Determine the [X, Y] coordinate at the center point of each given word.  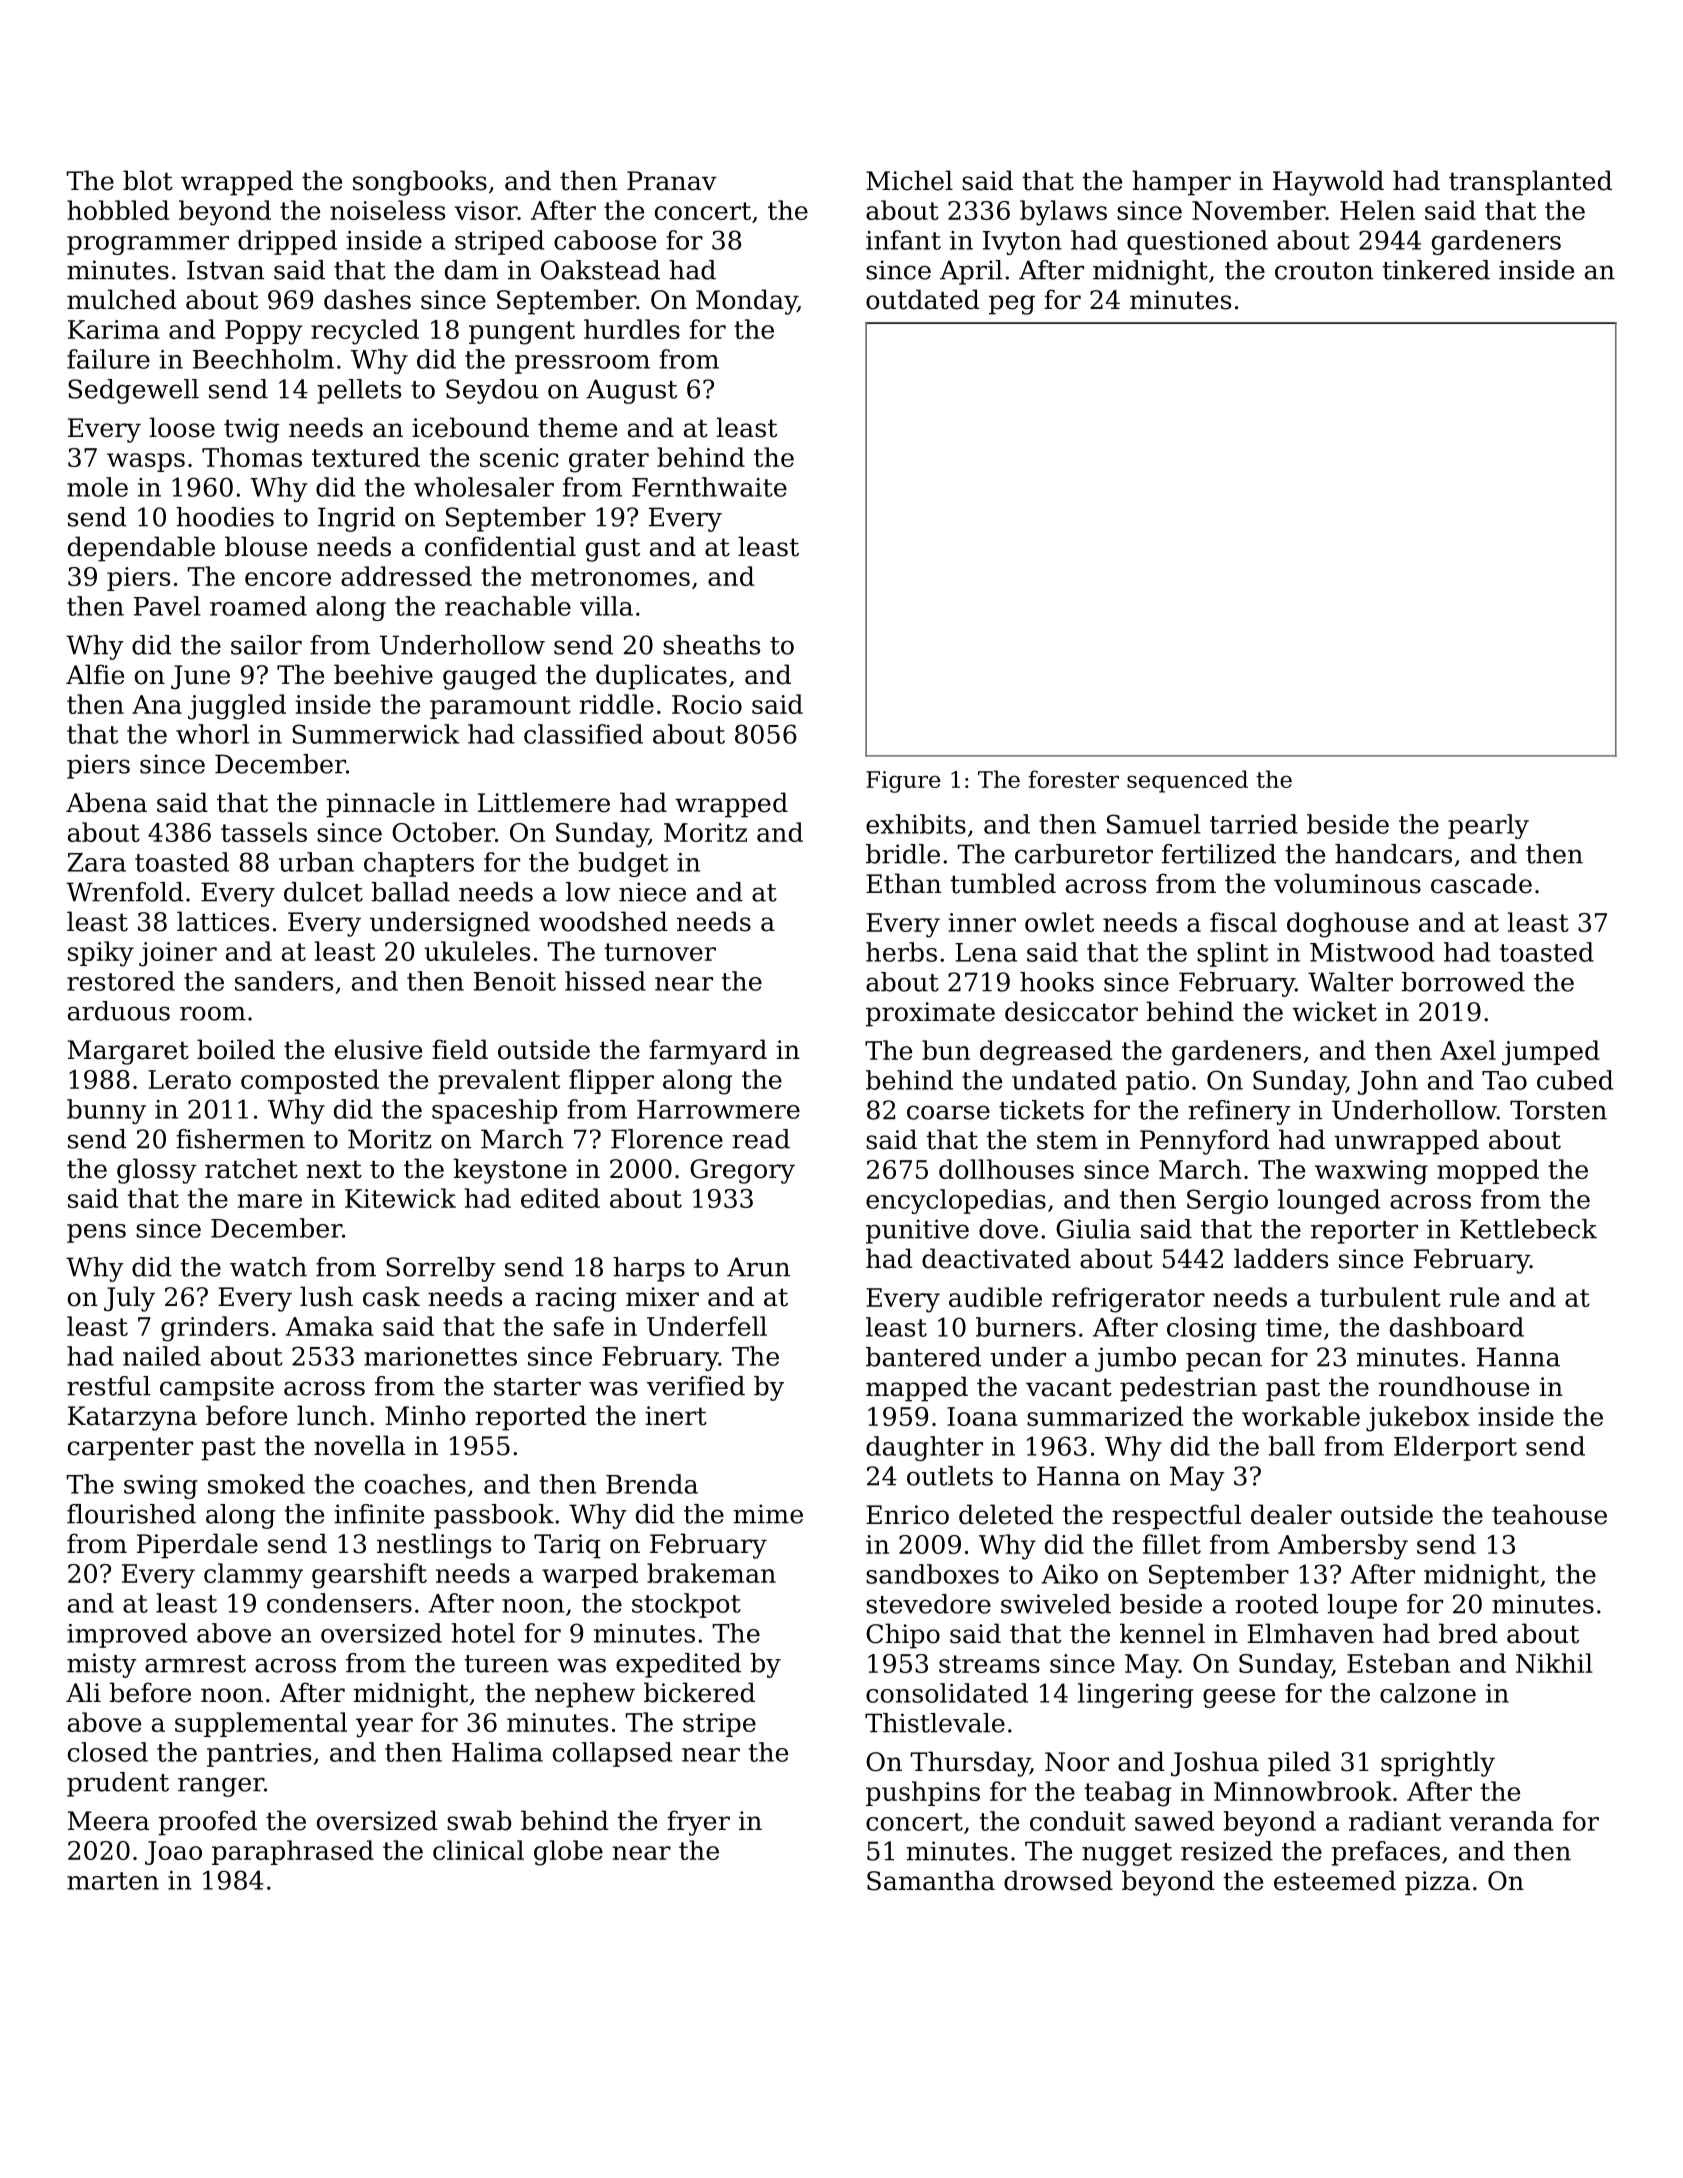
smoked [256, 1484]
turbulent [1380, 1297]
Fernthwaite [709, 487]
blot [148, 180]
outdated [923, 299]
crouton [1324, 271]
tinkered [1436, 270]
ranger [221, 1787]
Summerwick [376, 734]
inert [676, 1416]
